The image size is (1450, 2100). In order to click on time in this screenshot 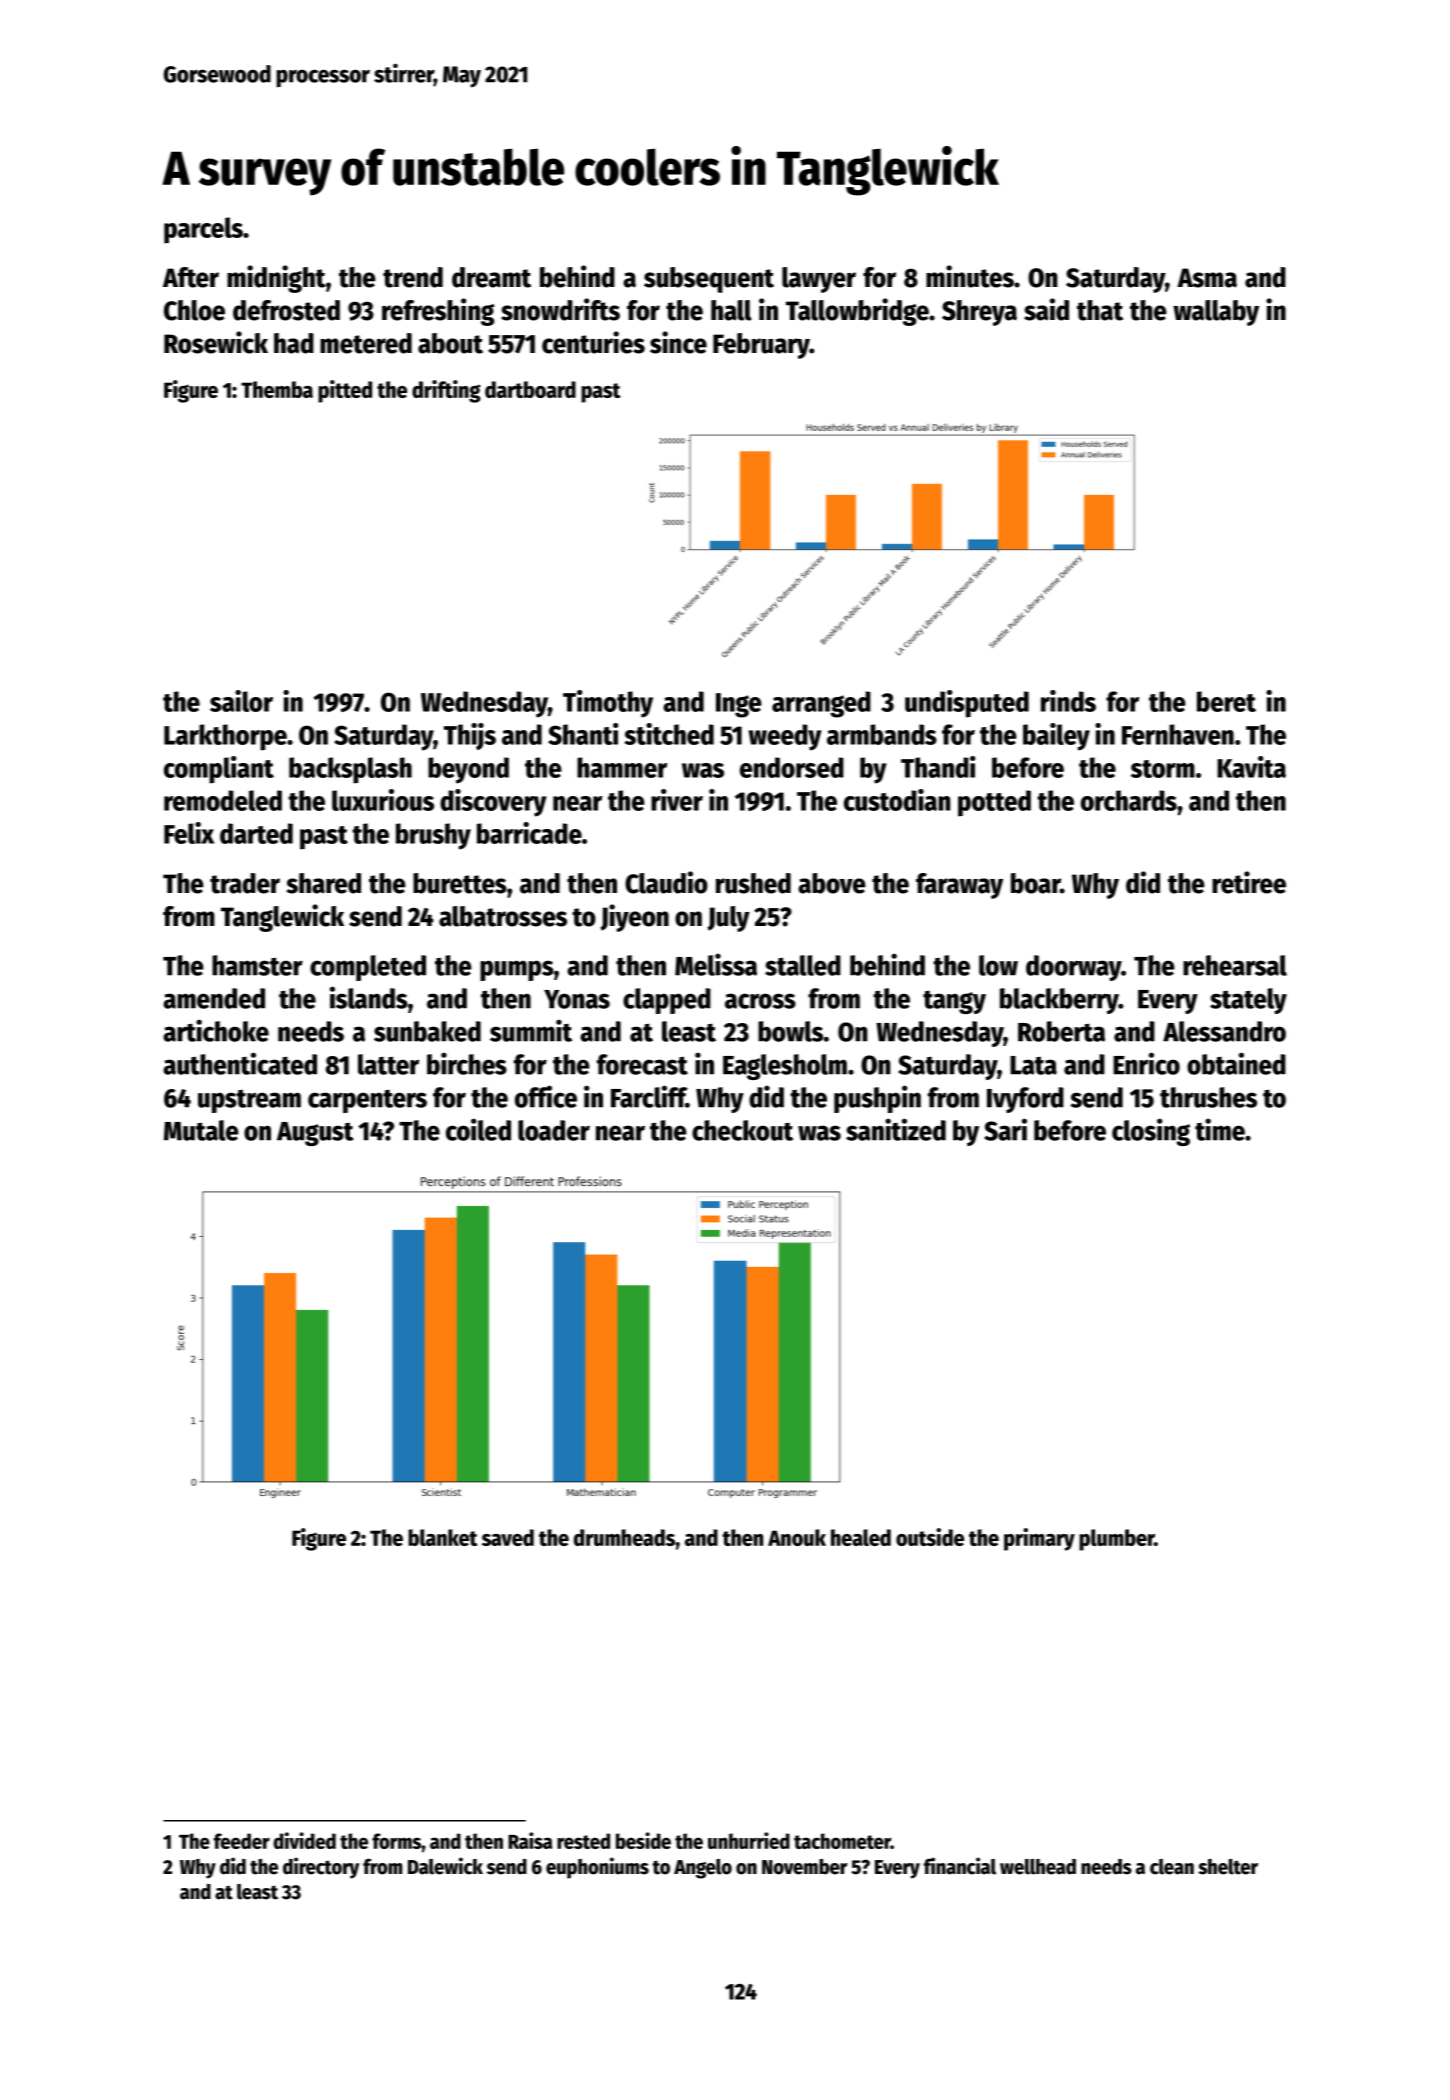, I will do `click(1220, 1129)`.
